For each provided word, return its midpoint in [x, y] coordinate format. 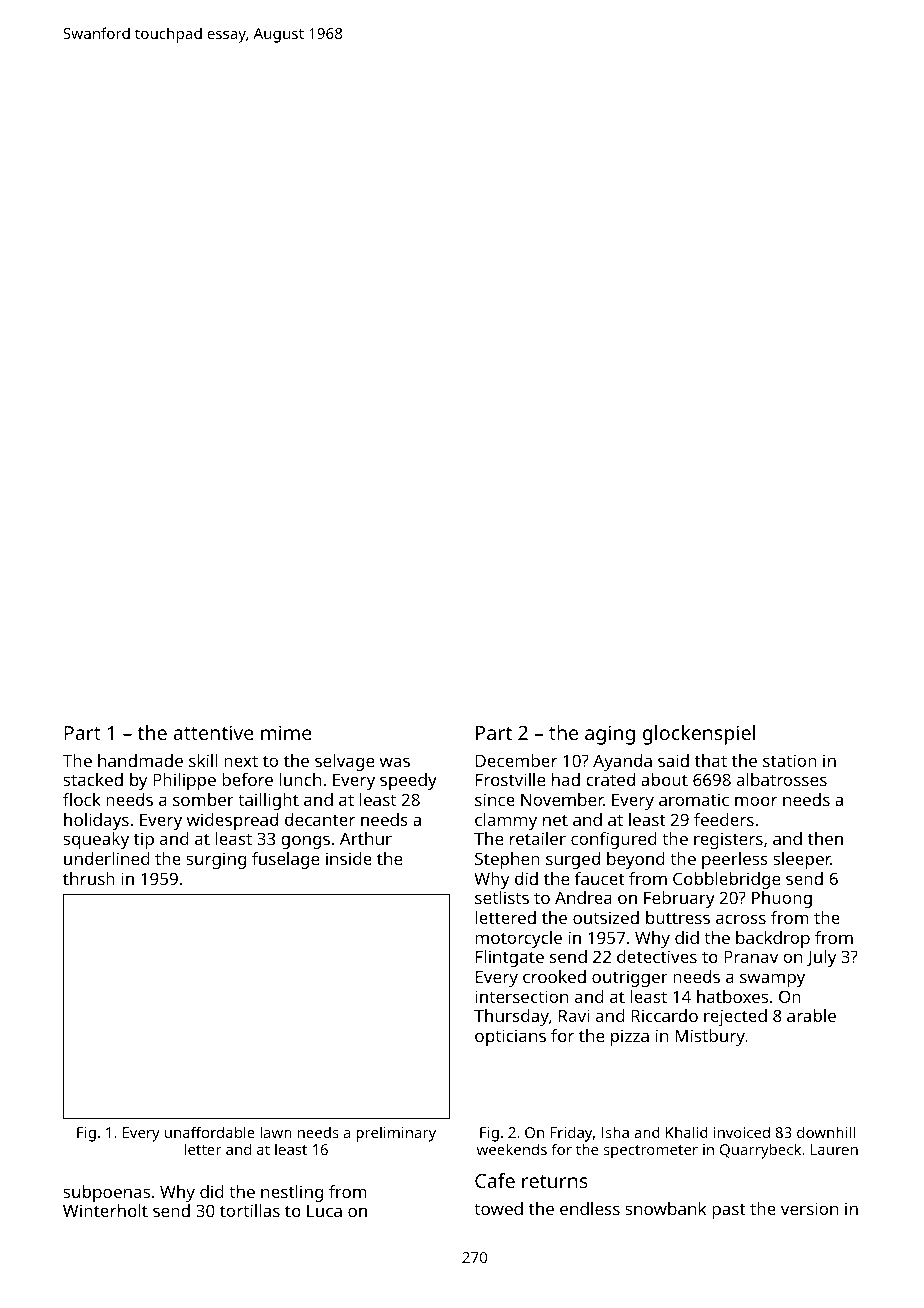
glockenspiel [699, 735]
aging [610, 735]
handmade [140, 760]
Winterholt [105, 1210]
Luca [324, 1211]
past [729, 1211]
